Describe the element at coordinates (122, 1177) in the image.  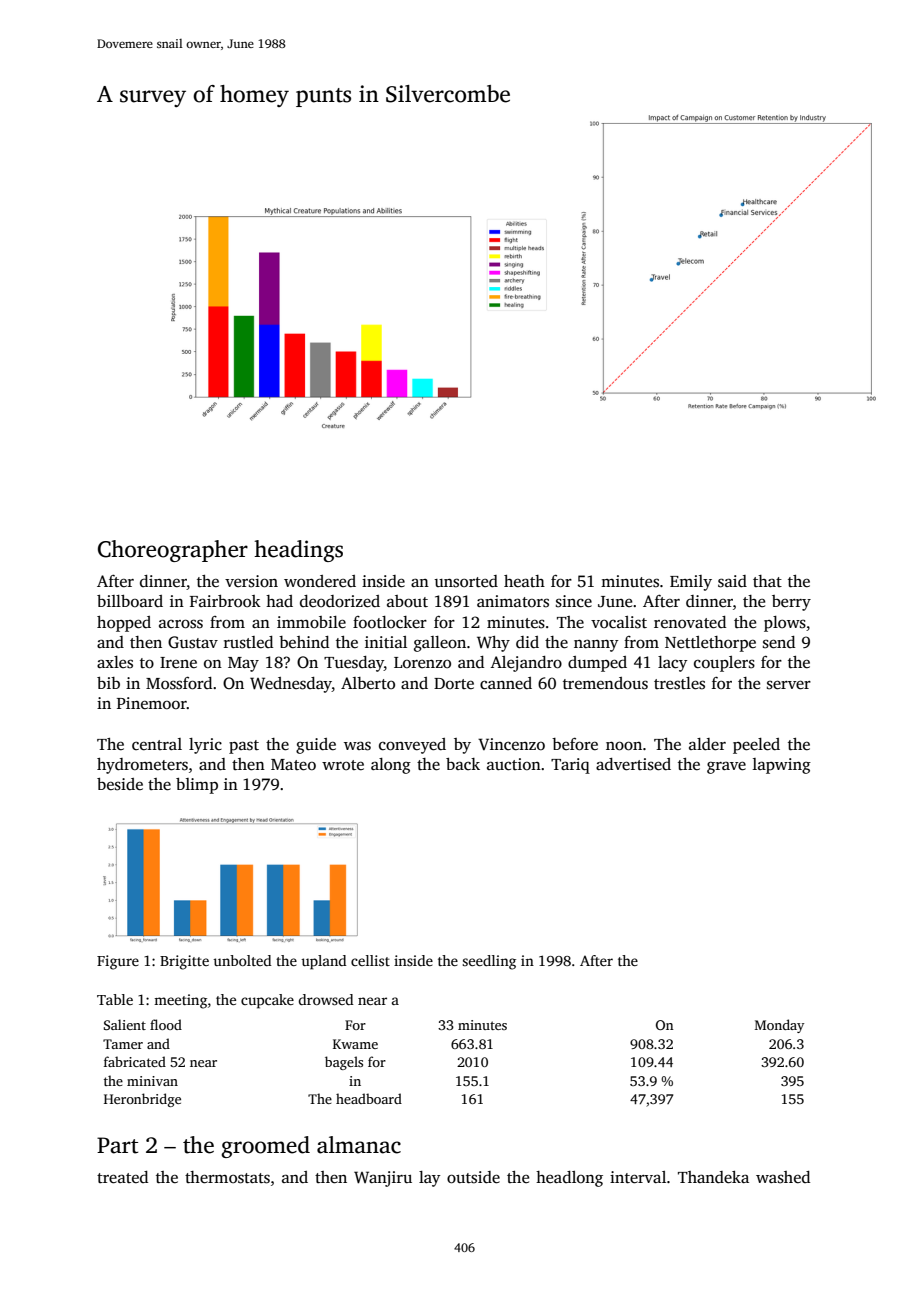
I see `treated` at that location.
